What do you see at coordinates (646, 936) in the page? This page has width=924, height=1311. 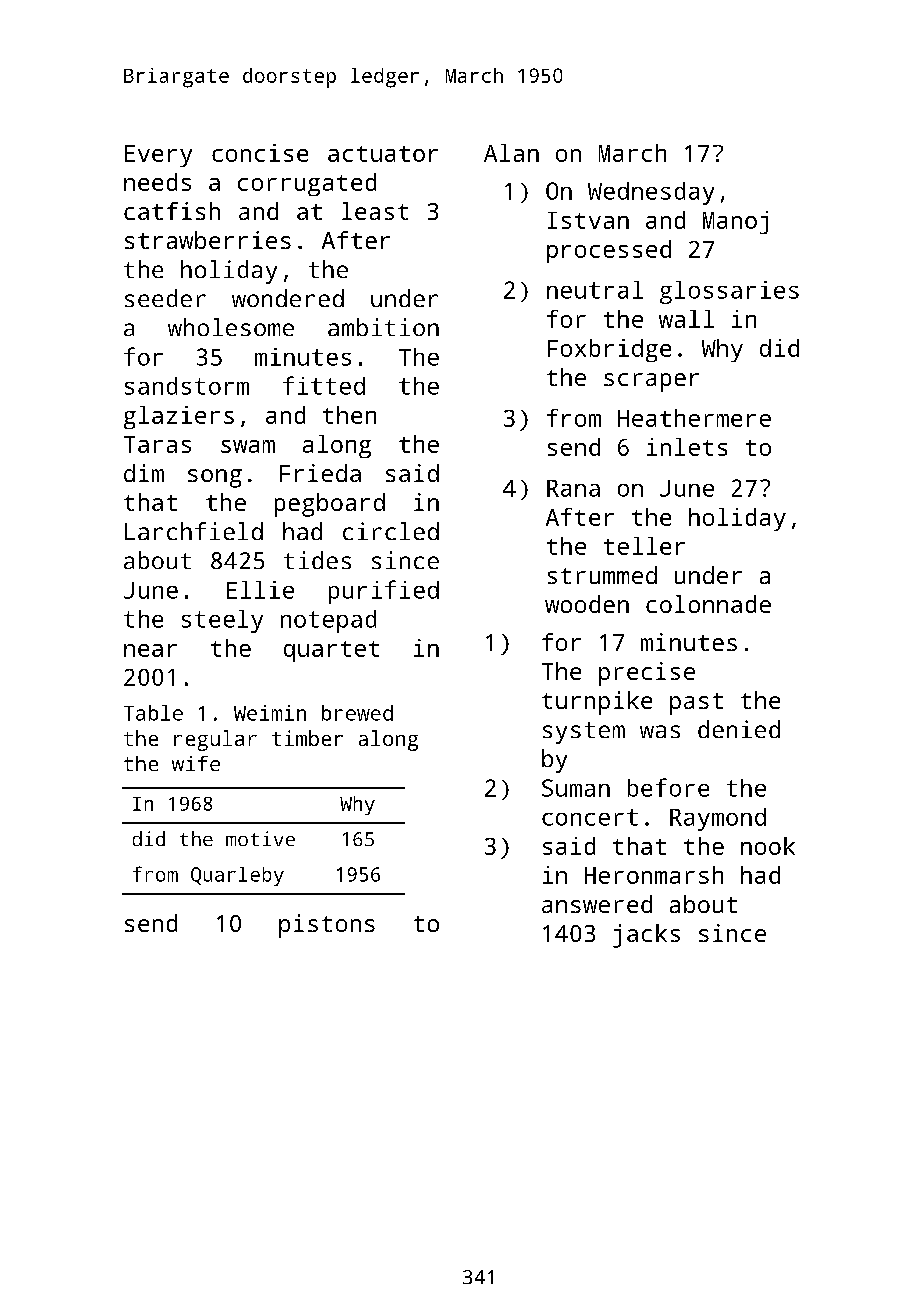 I see `jacks` at bounding box center [646, 936].
